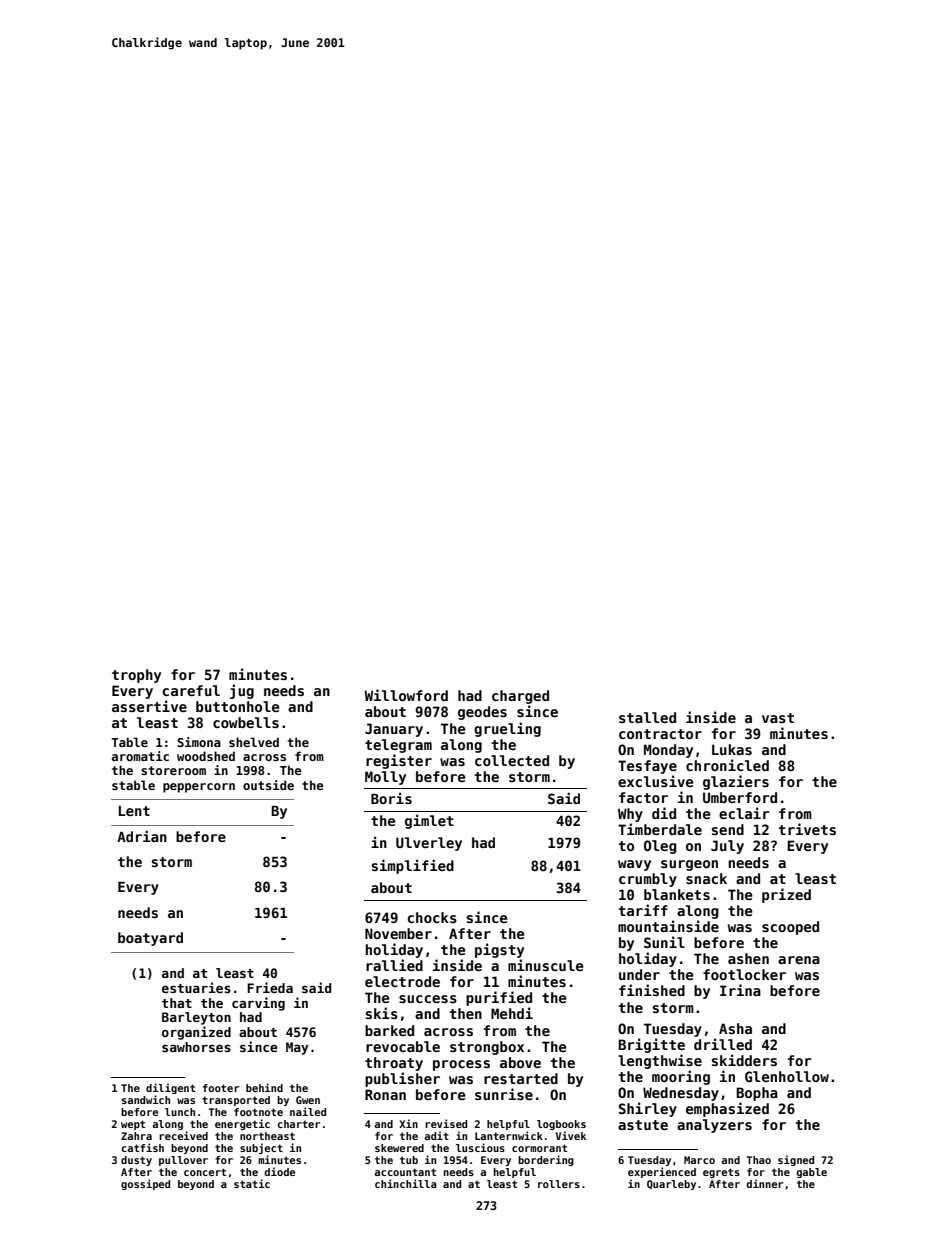  What do you see at coordinates (482, 713) in the screenshot?
I see `geodes` at bounding box center [482, 713].
